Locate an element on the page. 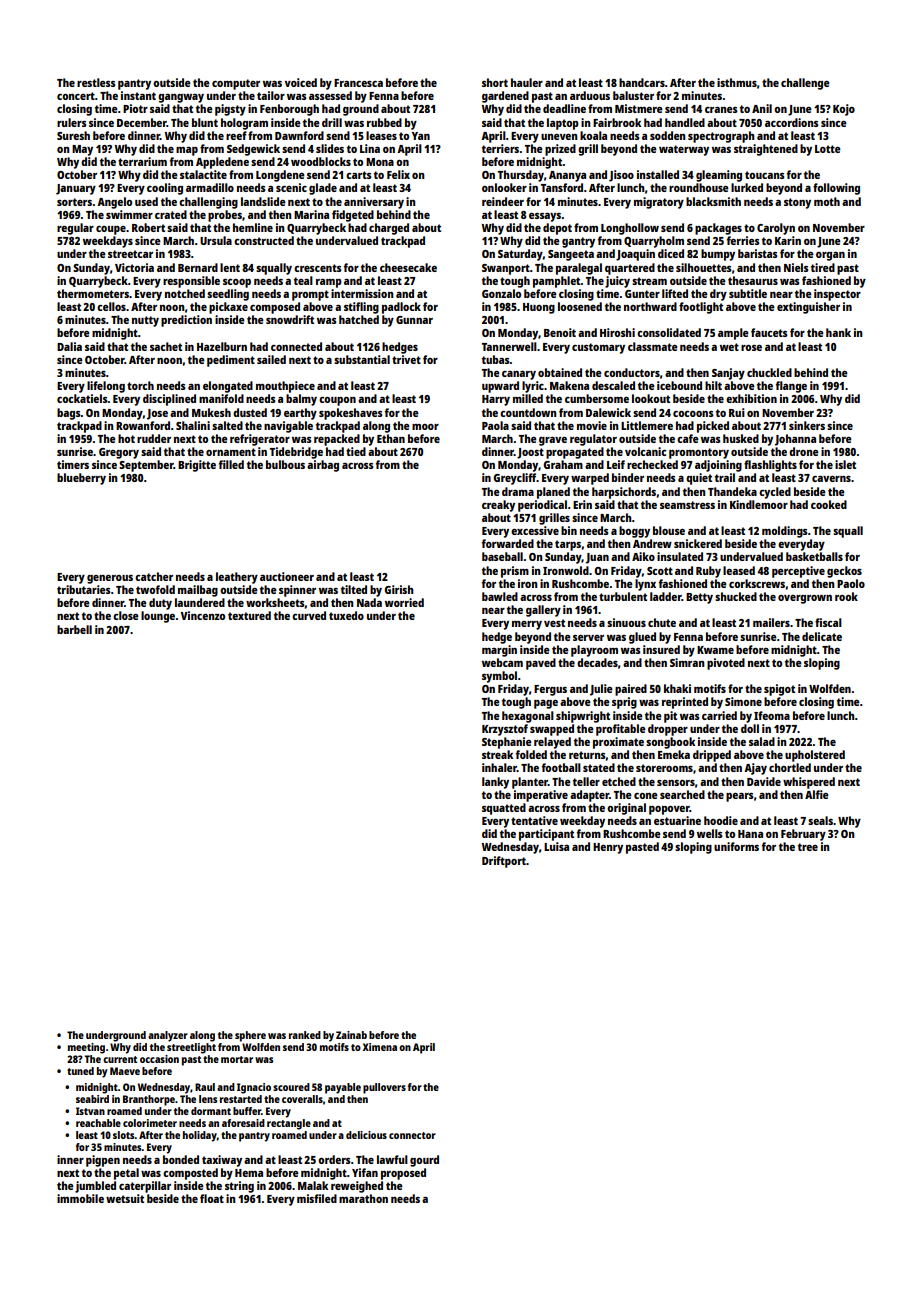 The width and height of the page is (924, 1308). lifelong is located at coordinates (106, 387).
